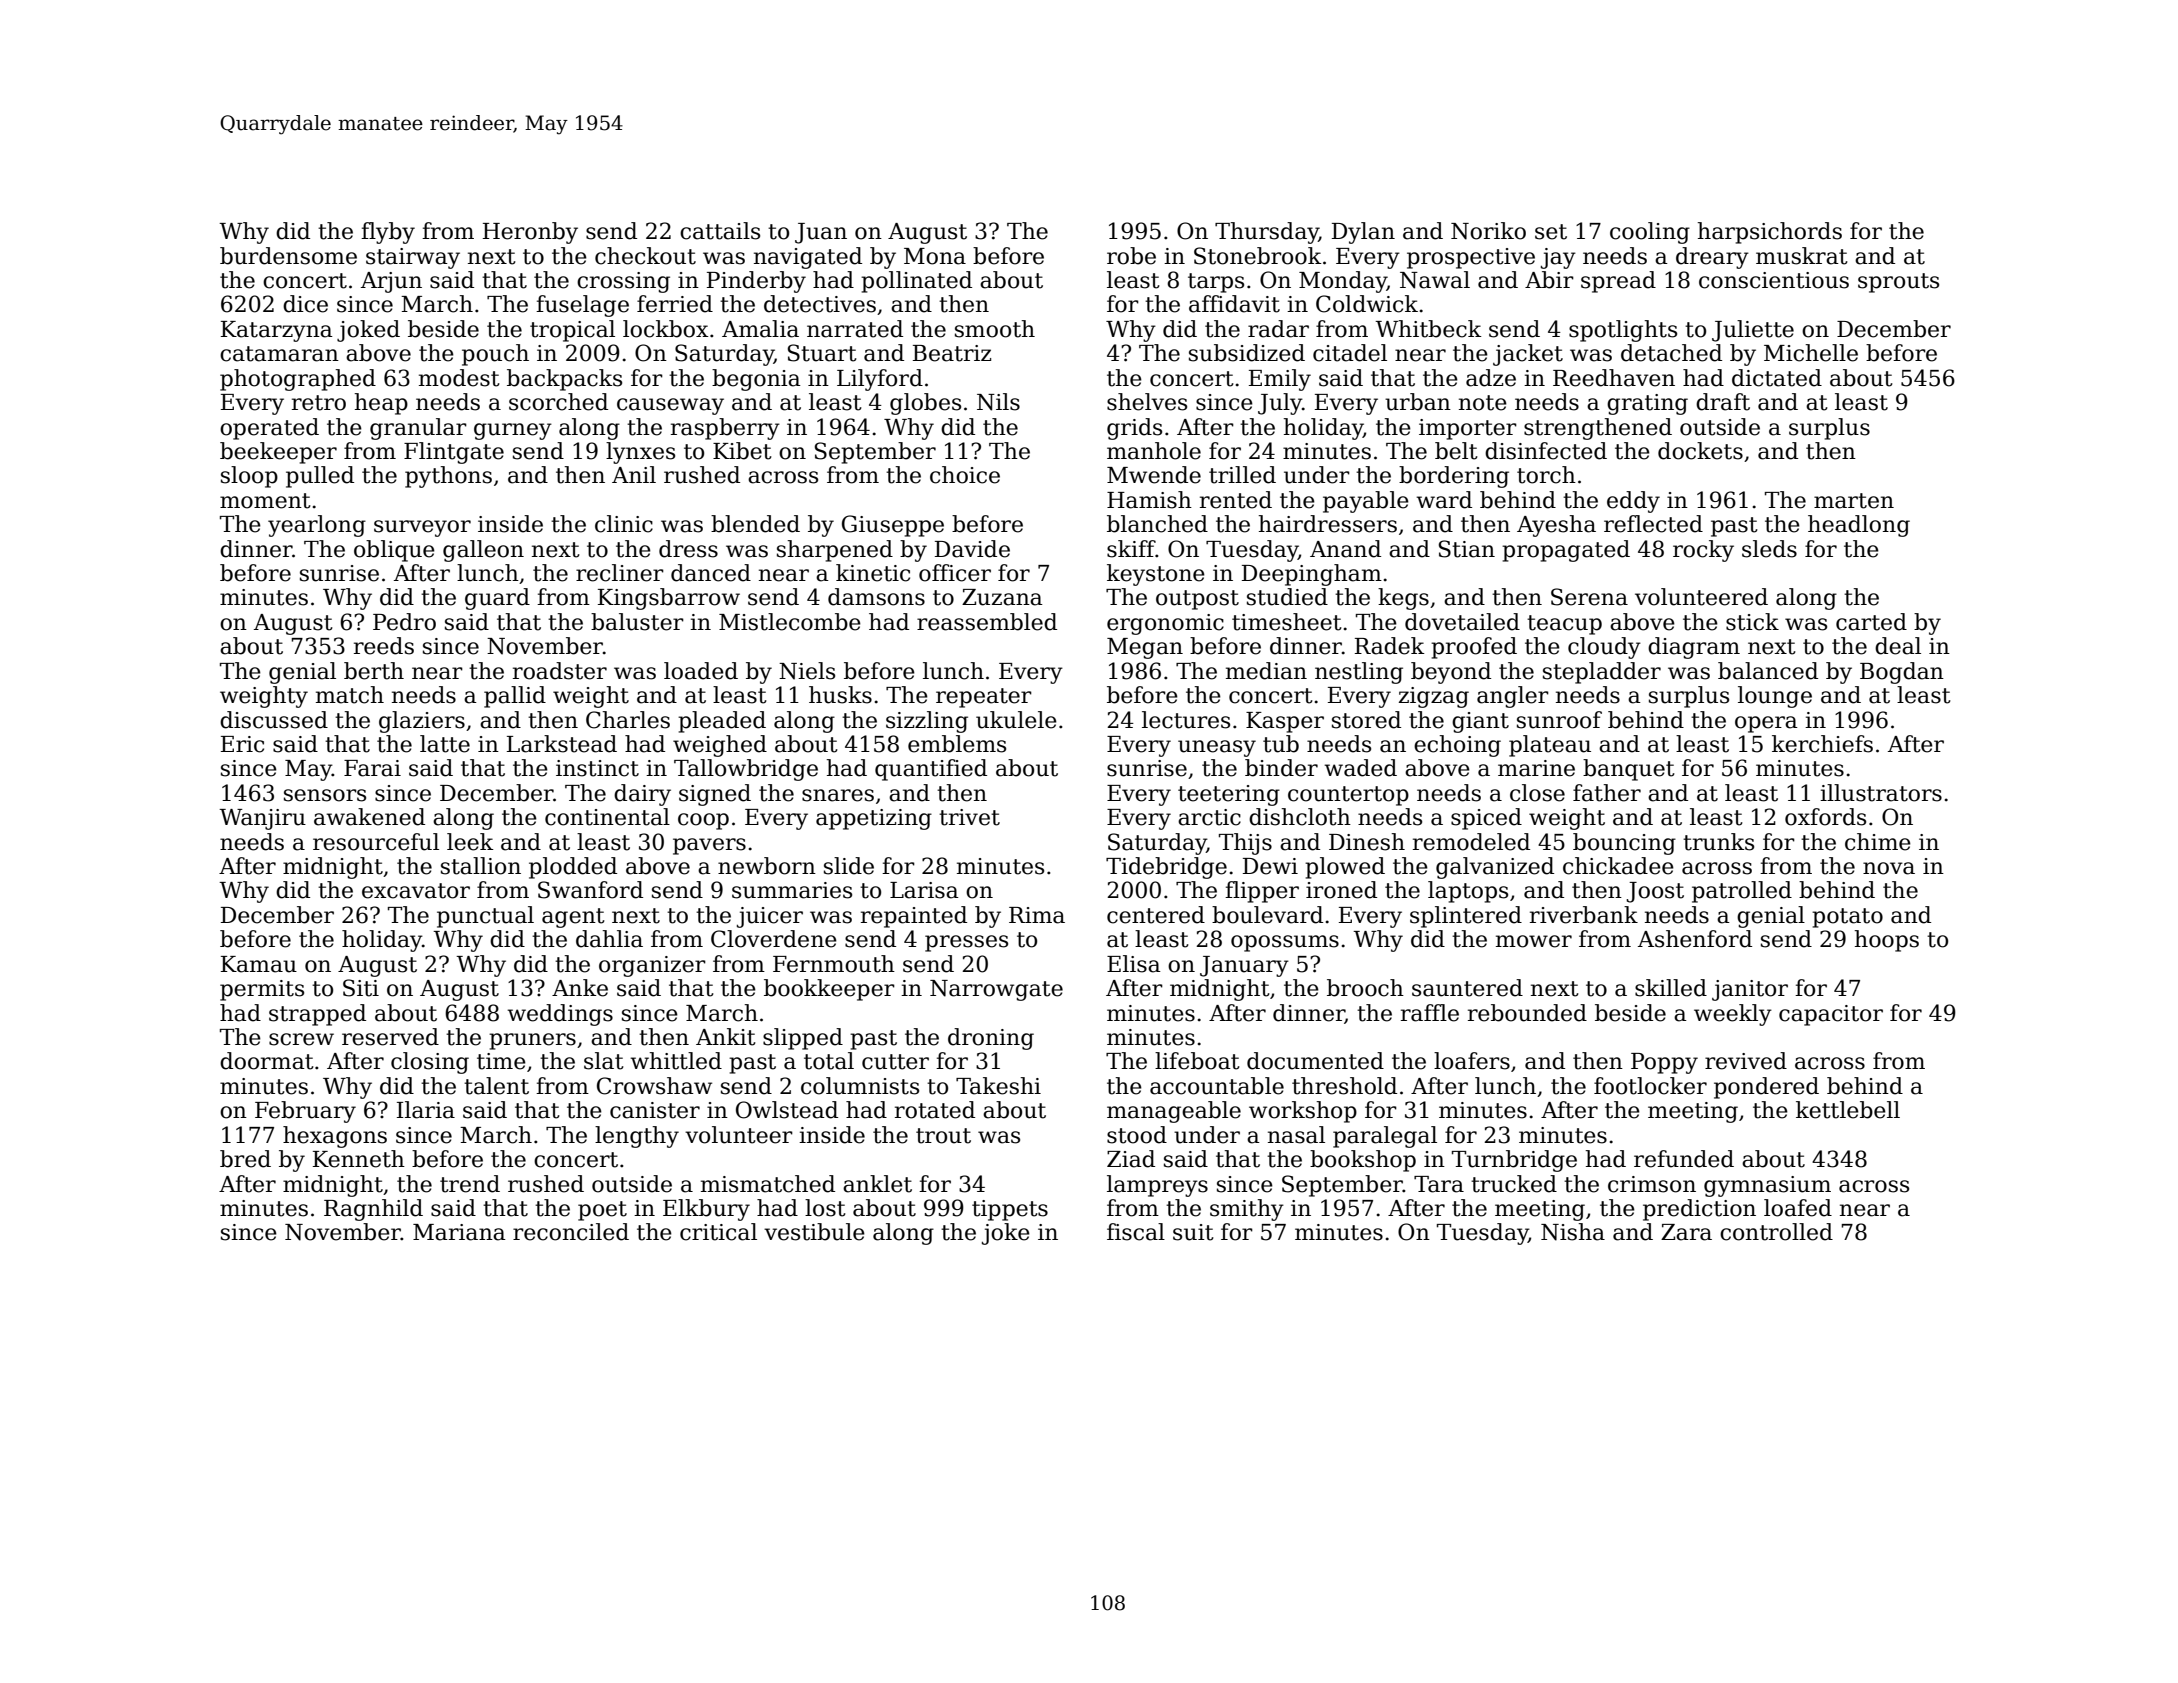  I want to click on baluster, so click(637, 622).
